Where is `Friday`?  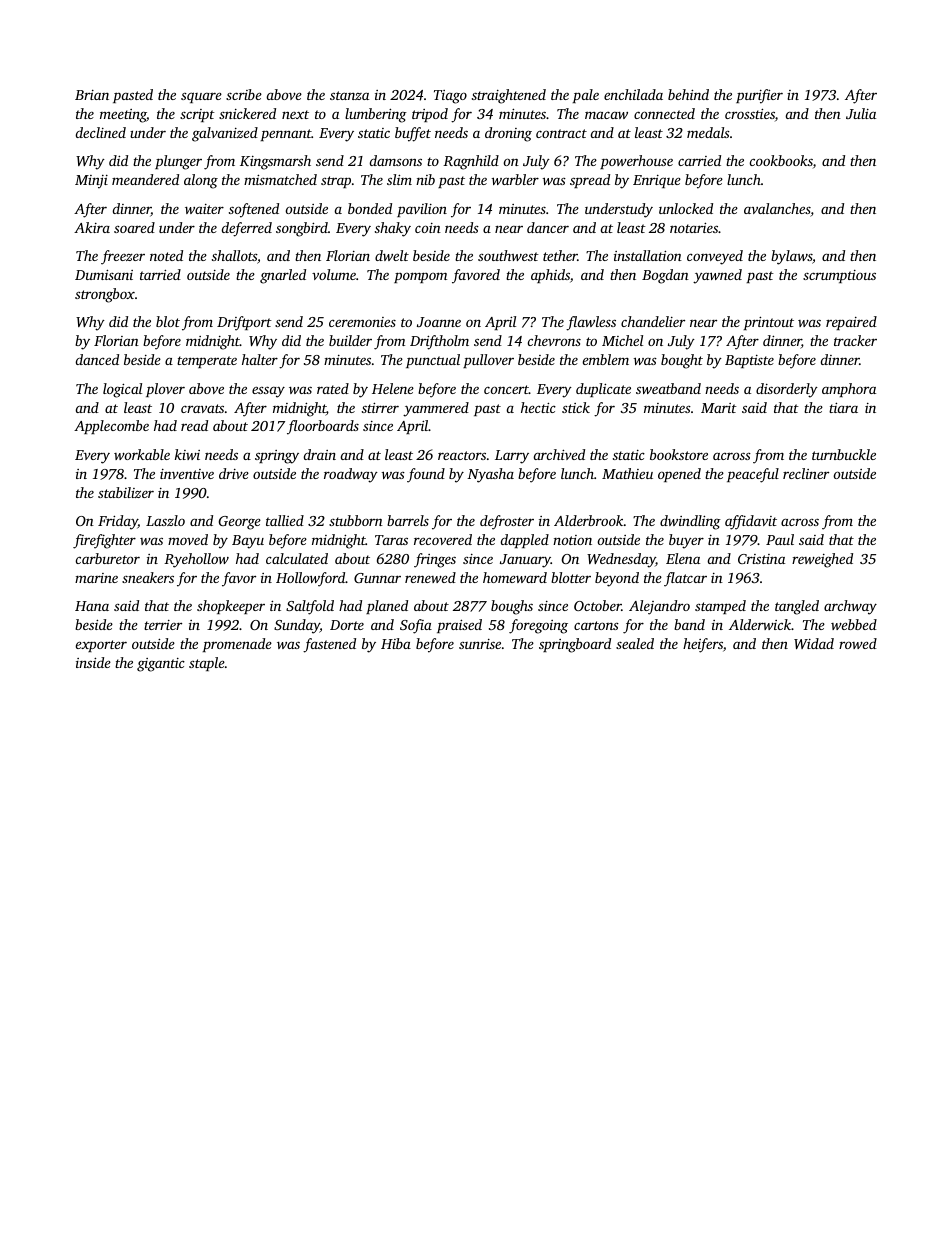
Friday is located at coordinates (118, 522).
